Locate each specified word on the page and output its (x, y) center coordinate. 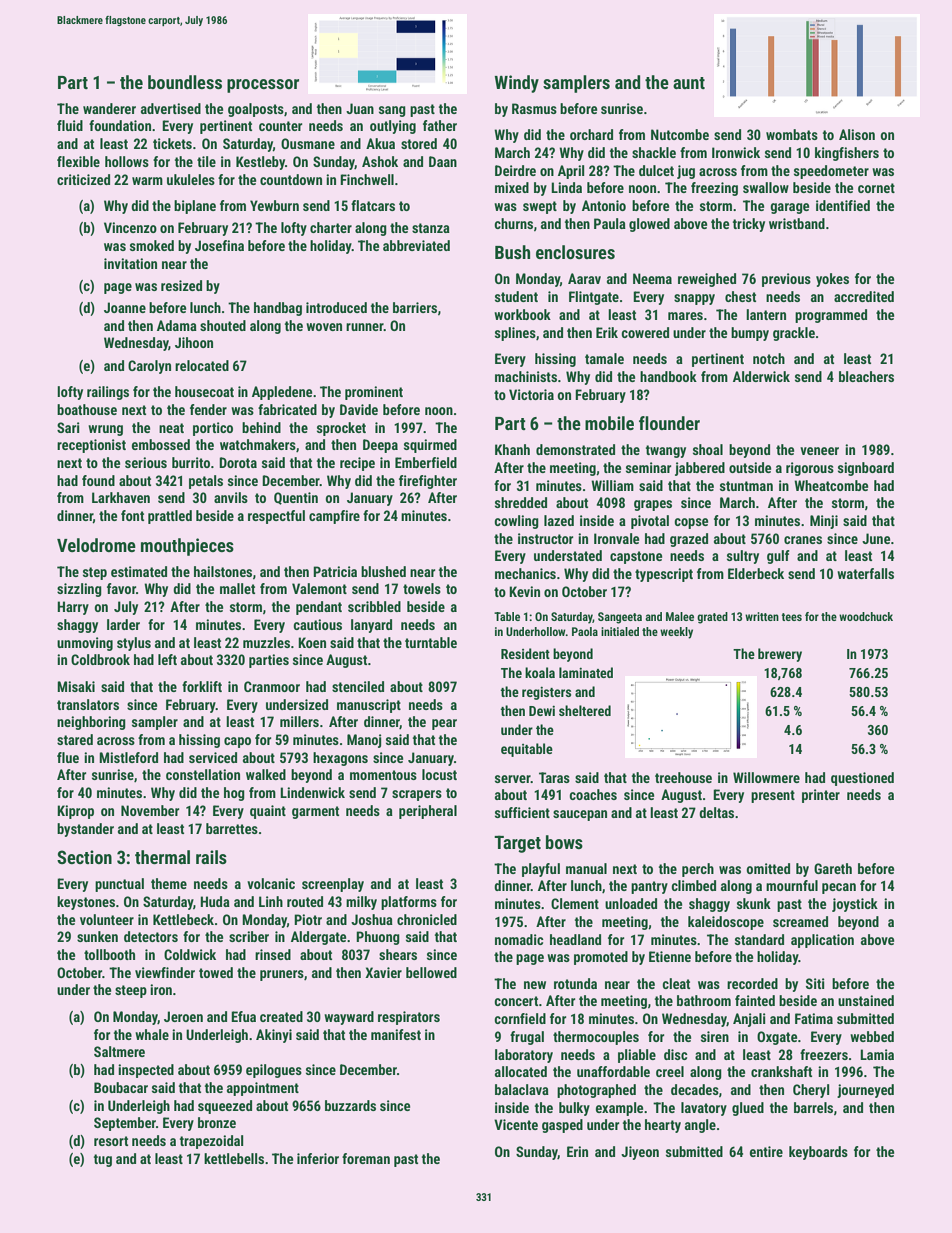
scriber (249, 936)
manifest (396, 1034)
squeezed (225, 1107)
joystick (855, 905)
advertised (171, 108)
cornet (876, 188)
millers (299, 721)
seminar (648, 467)
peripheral (428, 812)
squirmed (430, 446)
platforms (409, 903)
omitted (768, 868)
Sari (68, 427)
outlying (393, 127)
